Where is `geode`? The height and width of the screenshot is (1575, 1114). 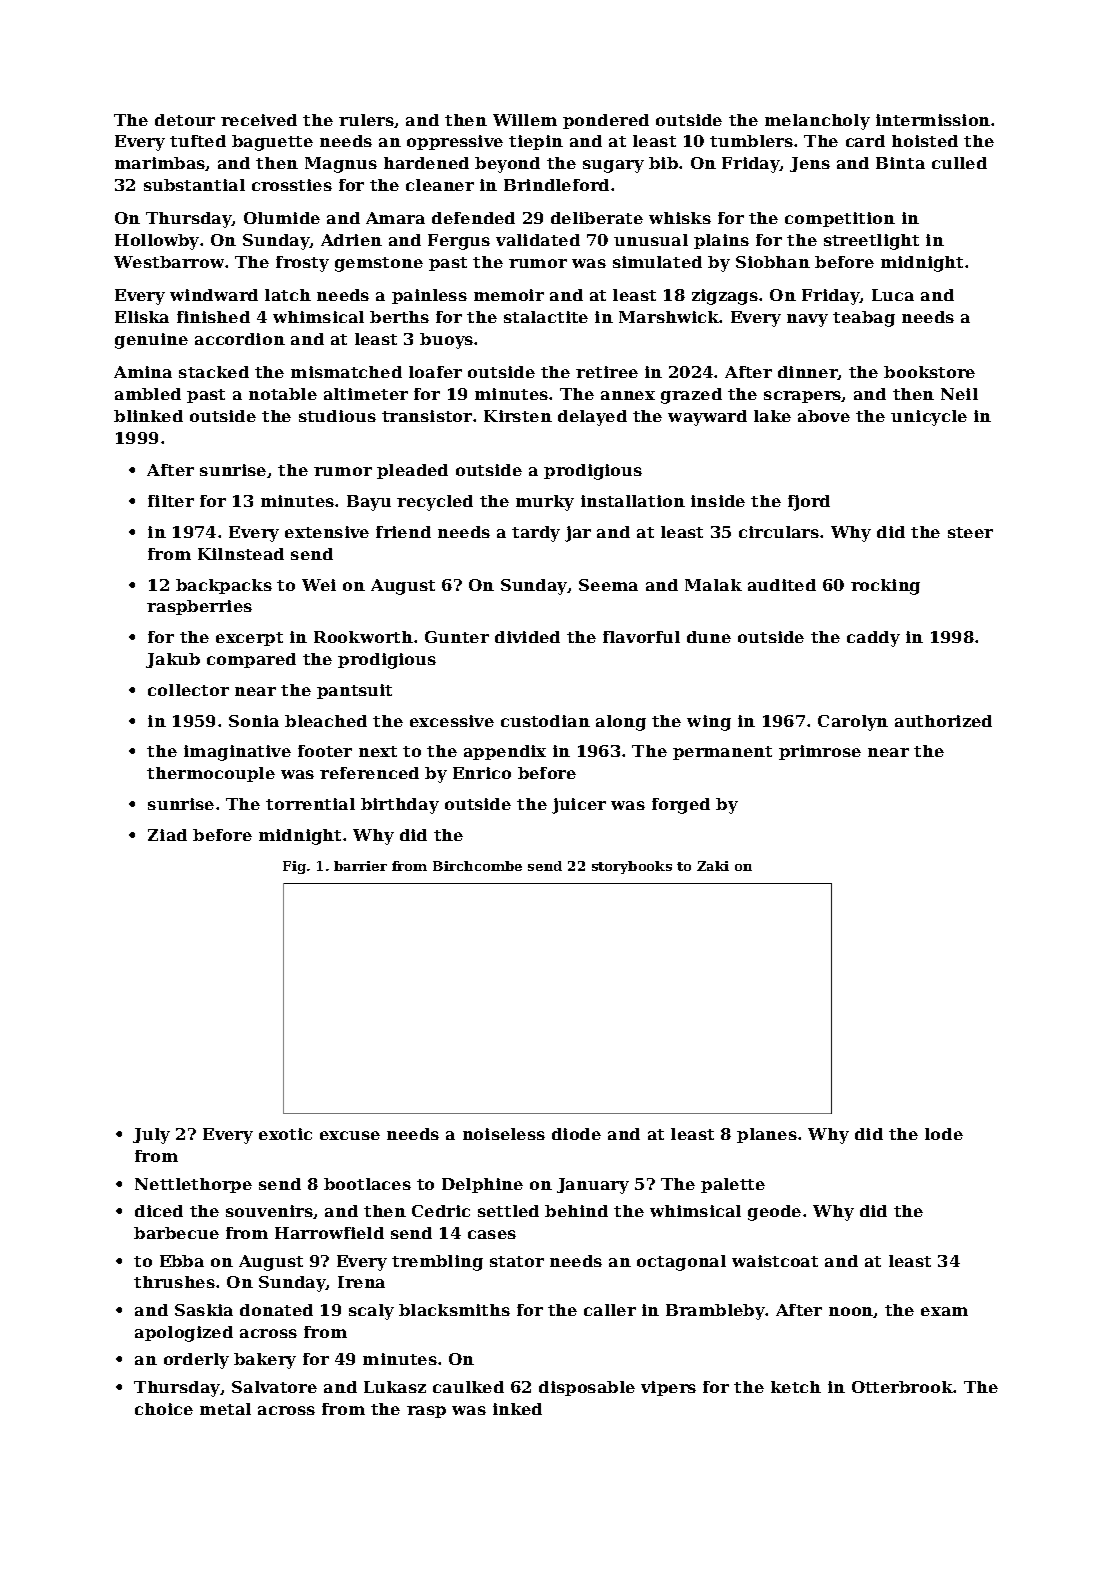
geode is located at coordinates (774, 1213).
